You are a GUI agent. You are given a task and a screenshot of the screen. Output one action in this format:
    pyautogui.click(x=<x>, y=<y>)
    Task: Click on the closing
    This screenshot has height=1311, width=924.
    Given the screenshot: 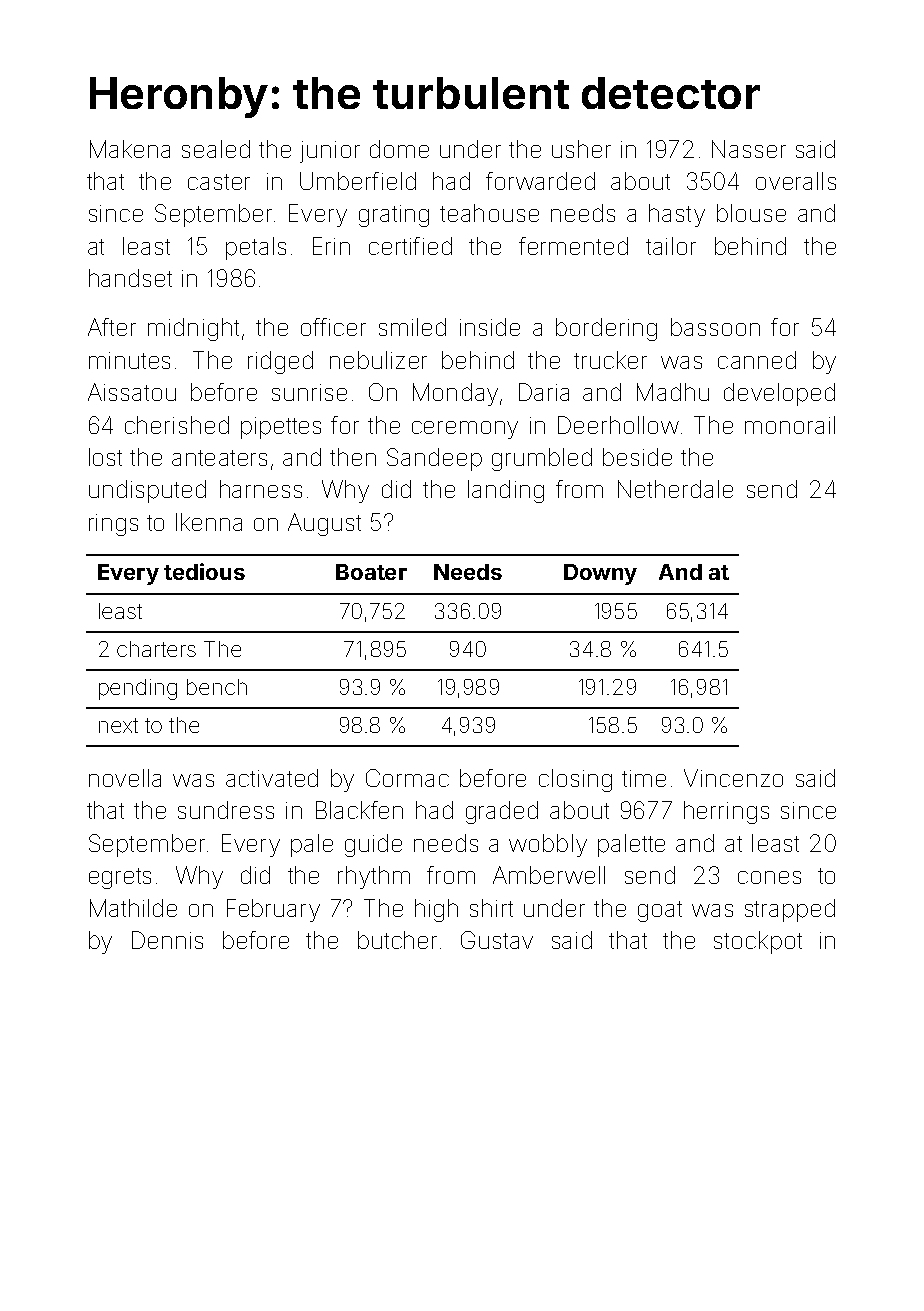 What is the action you would take?
    pyautogui.click(x=575, y=780)
